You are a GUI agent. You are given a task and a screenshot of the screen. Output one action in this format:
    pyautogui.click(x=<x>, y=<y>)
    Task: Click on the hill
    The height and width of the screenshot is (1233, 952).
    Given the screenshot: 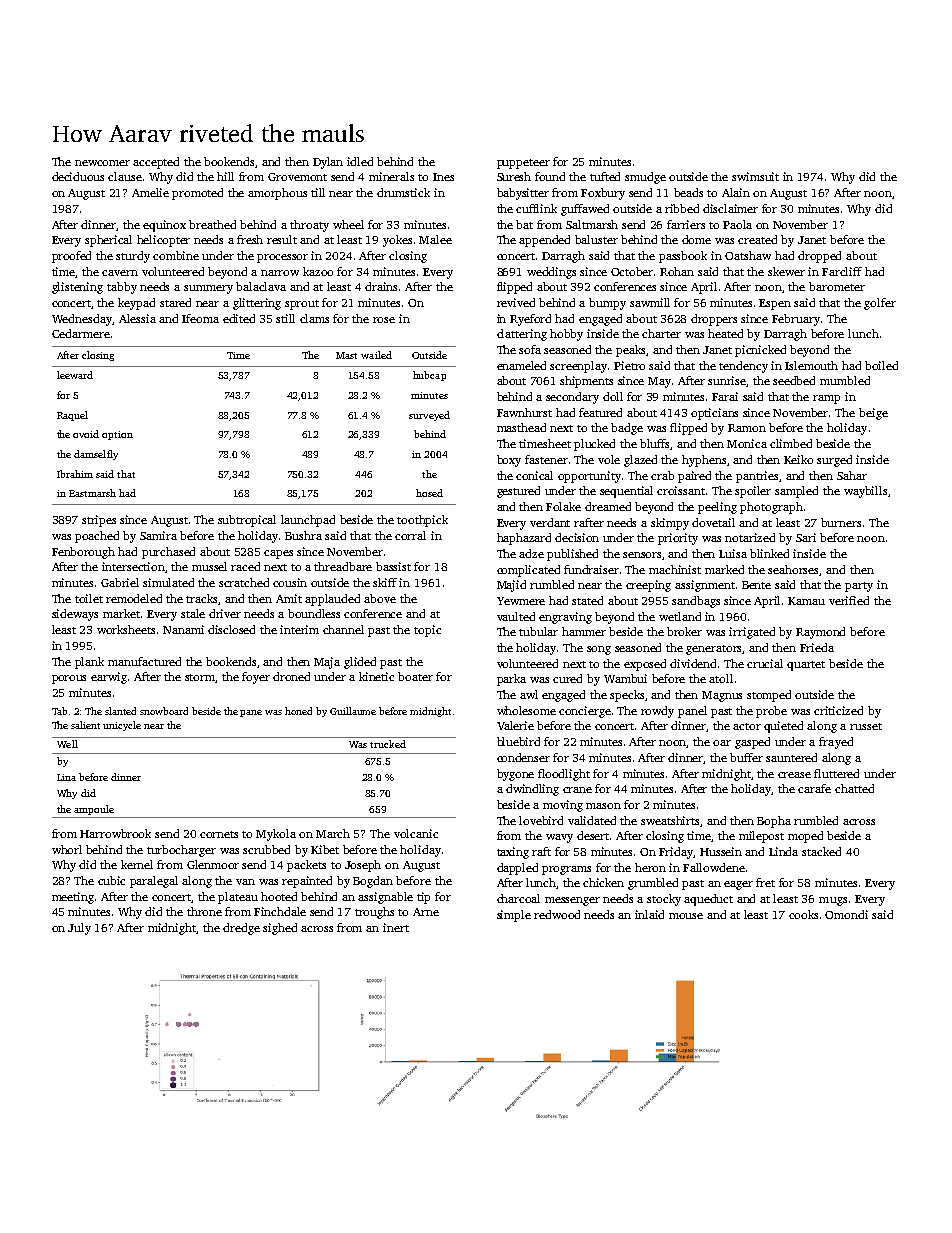 What is the action you would take?
    pyautogui.click(x=225, y=176)
